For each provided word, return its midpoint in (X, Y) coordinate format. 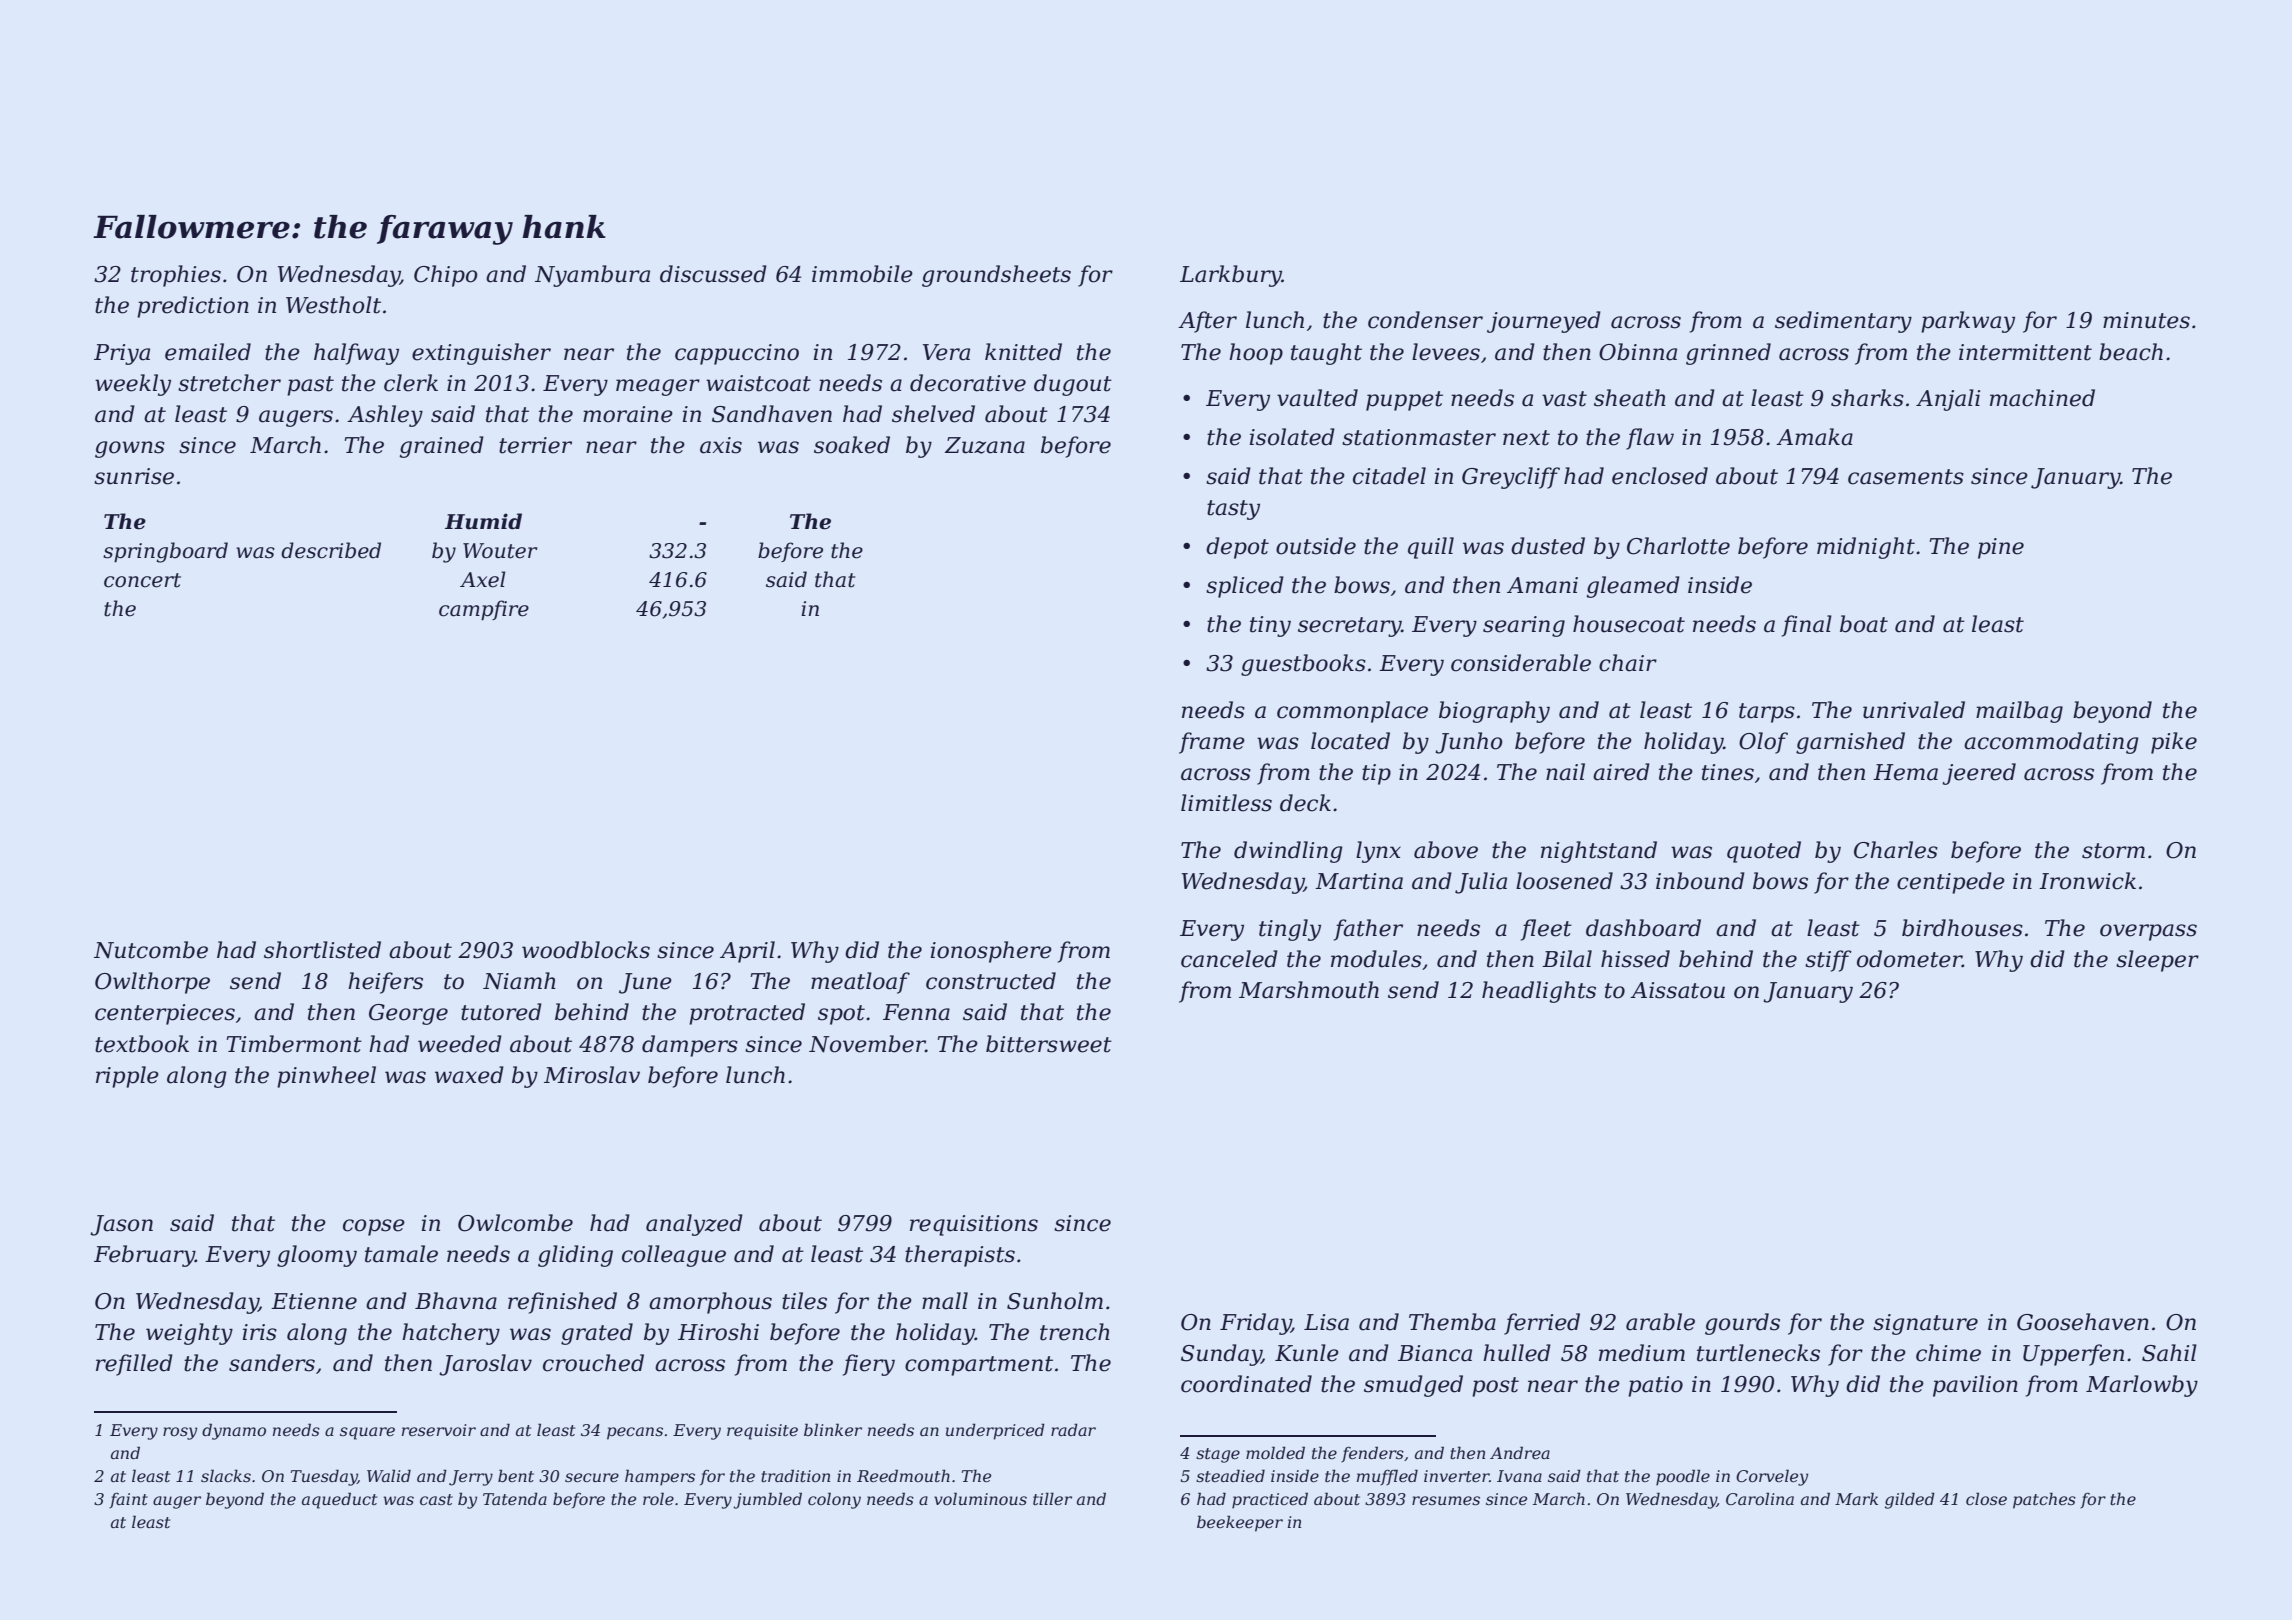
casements (1906, 477)
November (867, 1044)
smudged (1413, 1386)
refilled (134, 1365)
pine (2001, 548)
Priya (122, 354)
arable (1660, 1322)
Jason (121, 1225)
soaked (852, 445)
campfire (484, 610)
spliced (1245, 587)
